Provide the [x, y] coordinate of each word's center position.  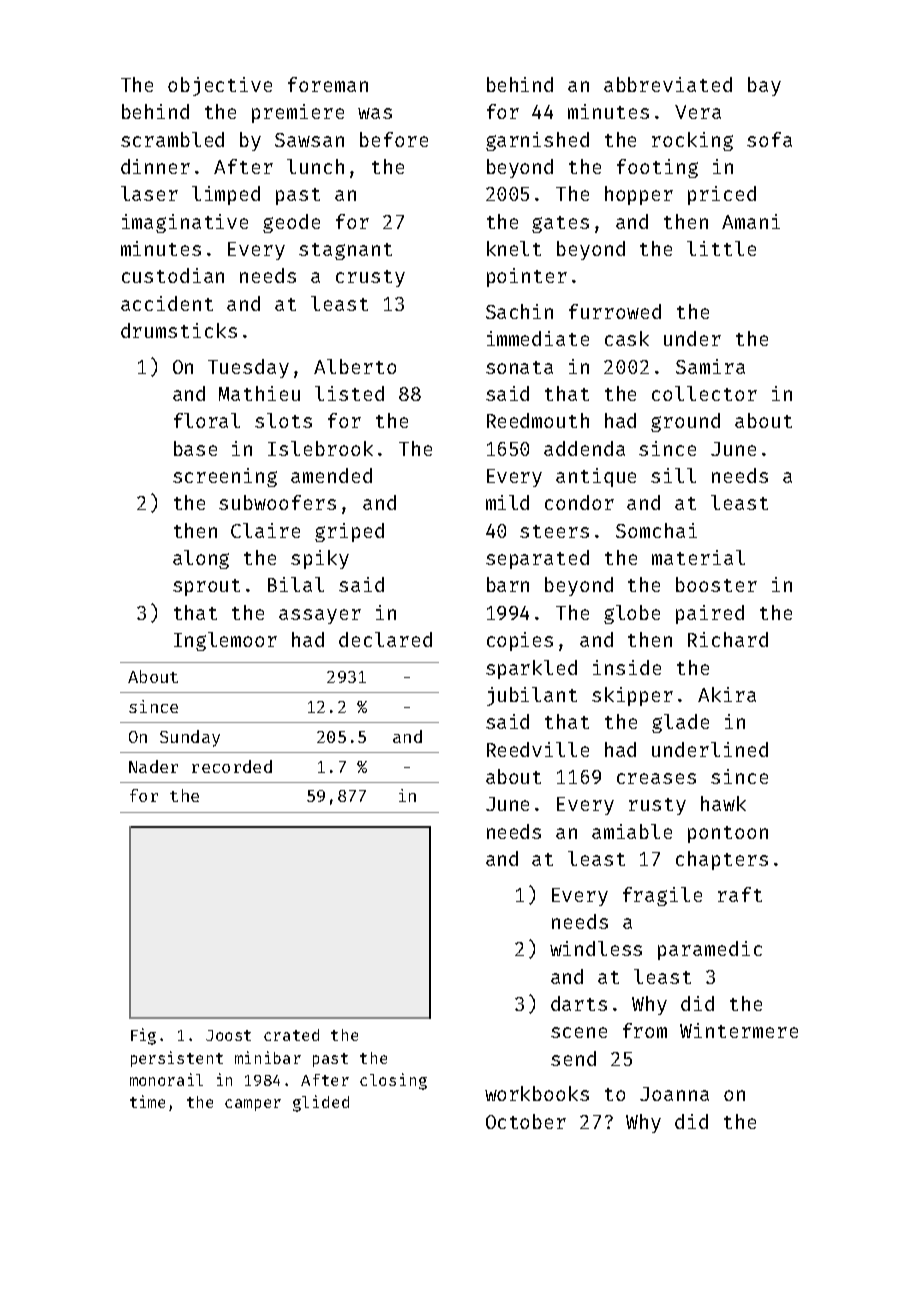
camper [253, 1105]
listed [349, 393]
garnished [537, 141]
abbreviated [668, 84]
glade [680, 723]
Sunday [190, 738]
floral [207, 420]
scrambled [172, 139]
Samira [710, 366]
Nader [153, 766]
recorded [232, 766]
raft [740, 894]
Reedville [538, 749]
